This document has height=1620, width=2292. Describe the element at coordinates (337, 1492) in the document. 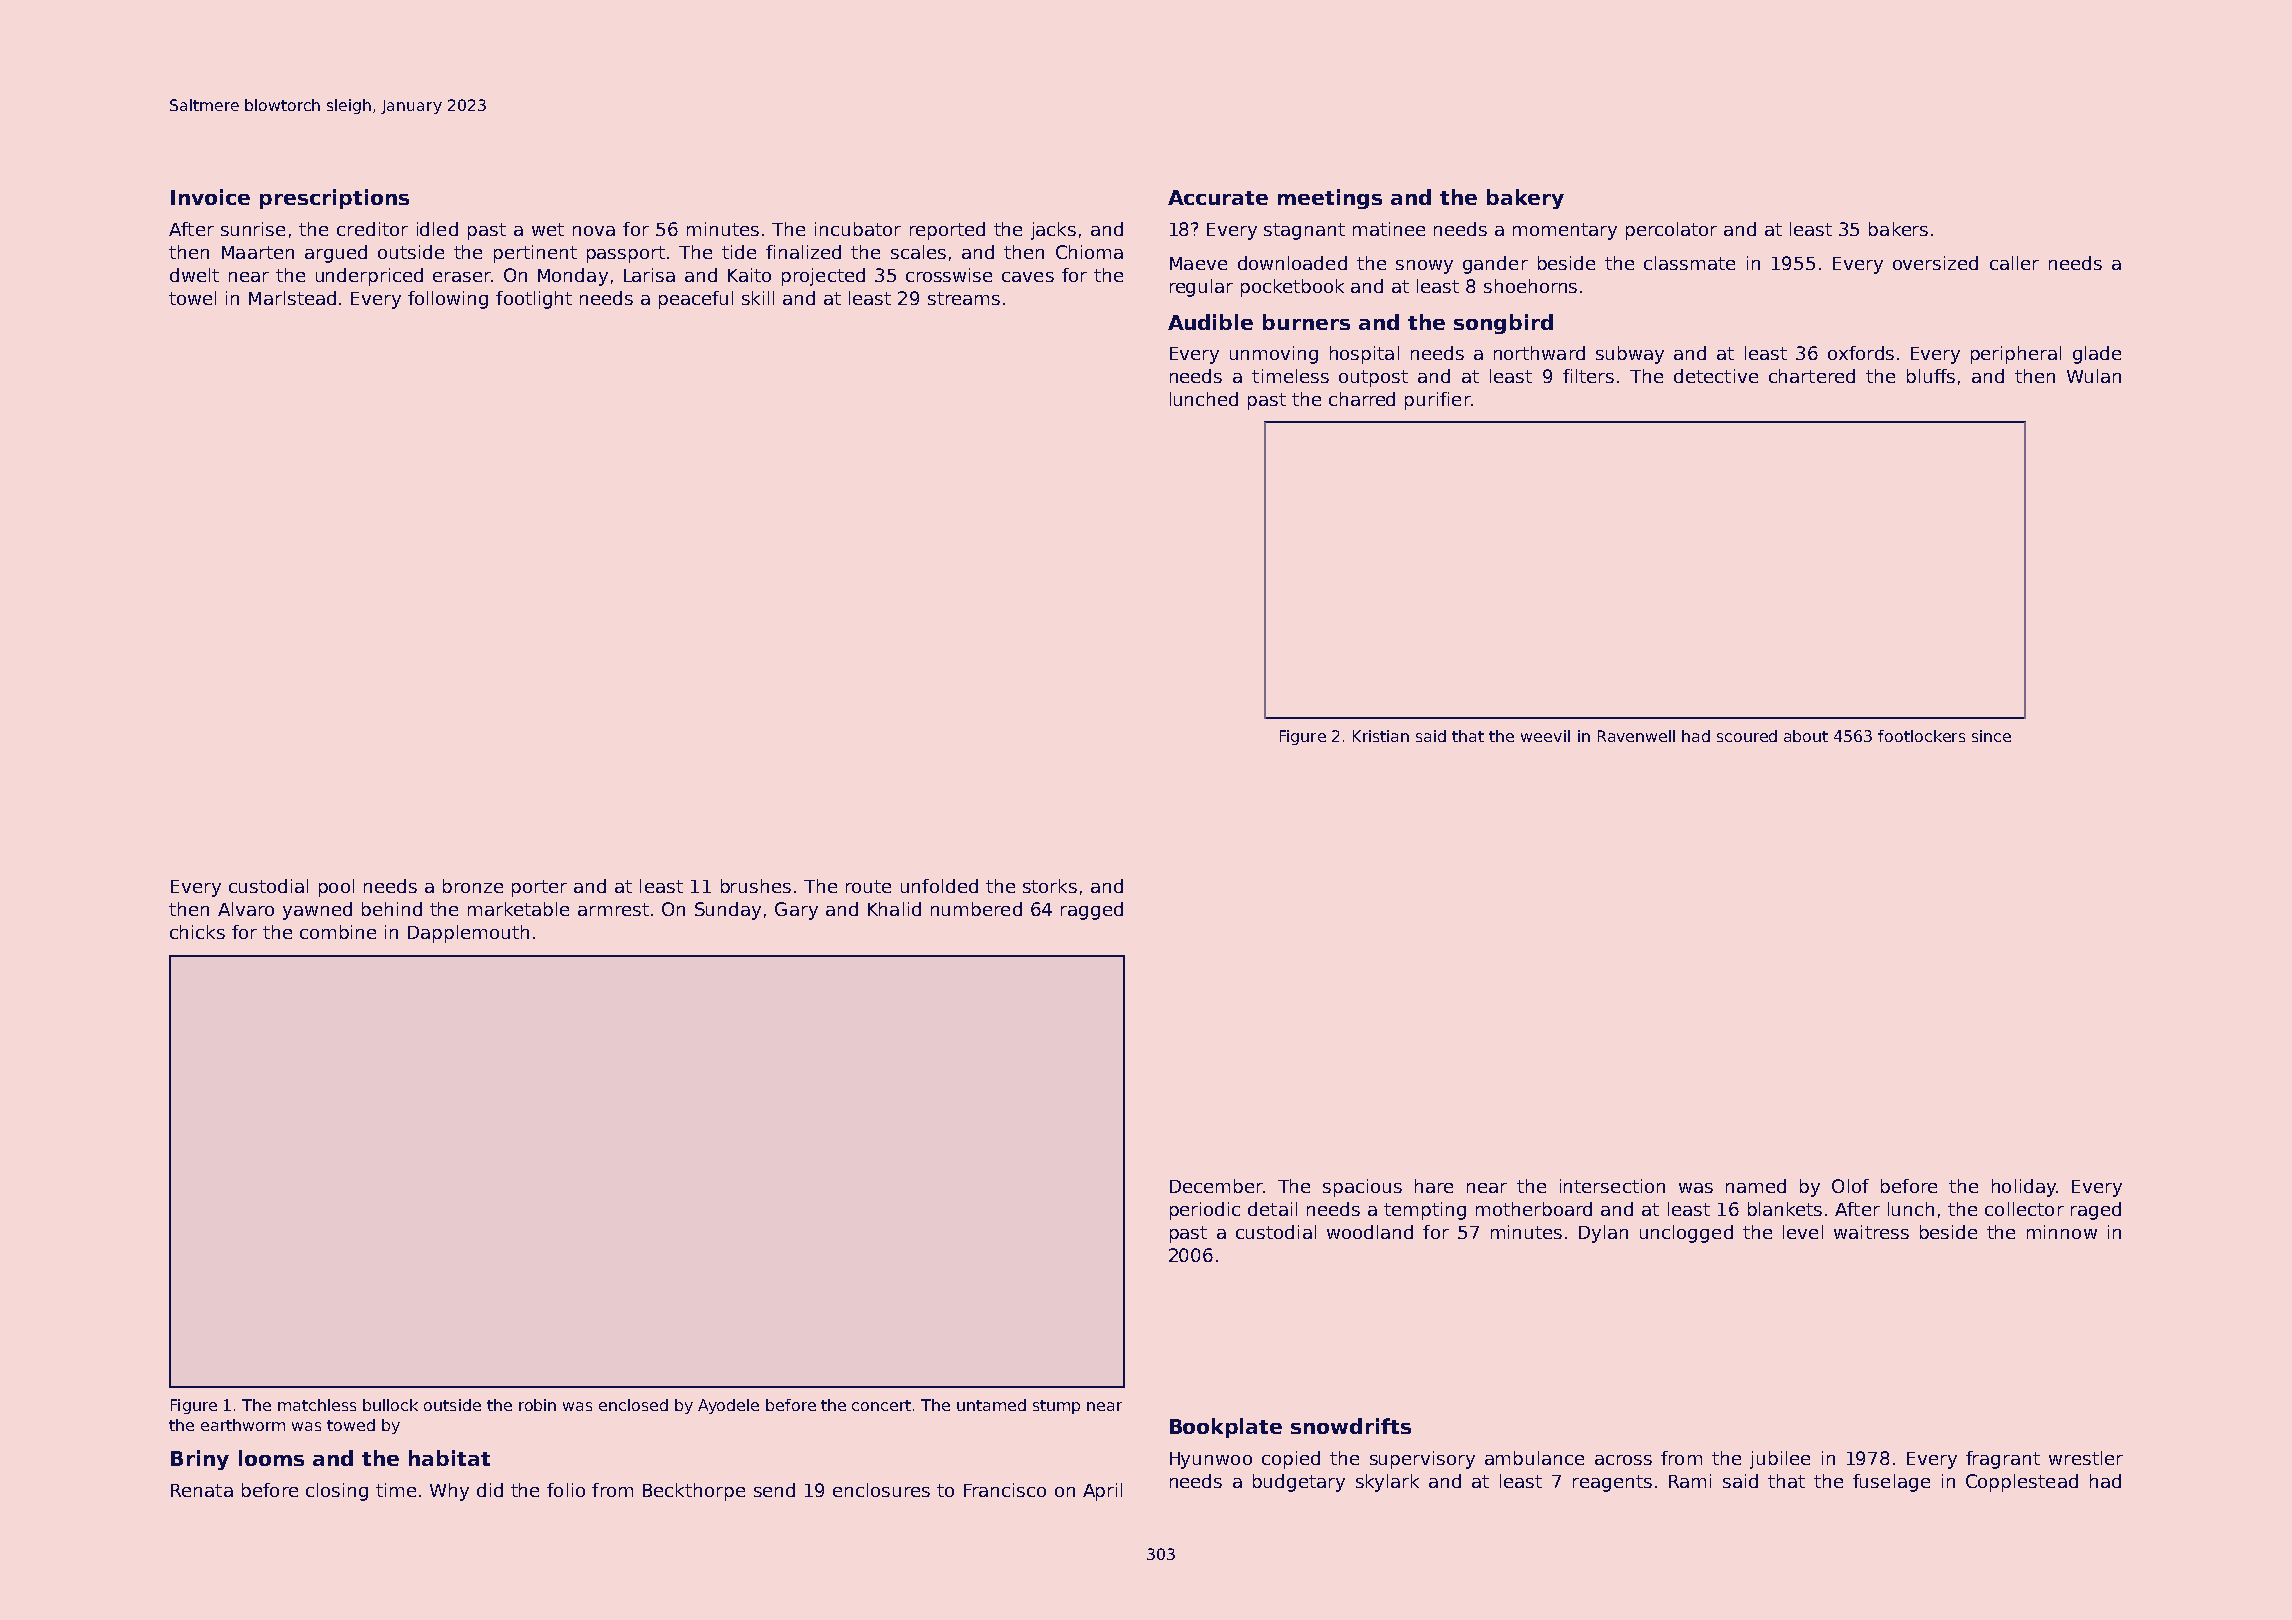

I see `closing` at that location.
